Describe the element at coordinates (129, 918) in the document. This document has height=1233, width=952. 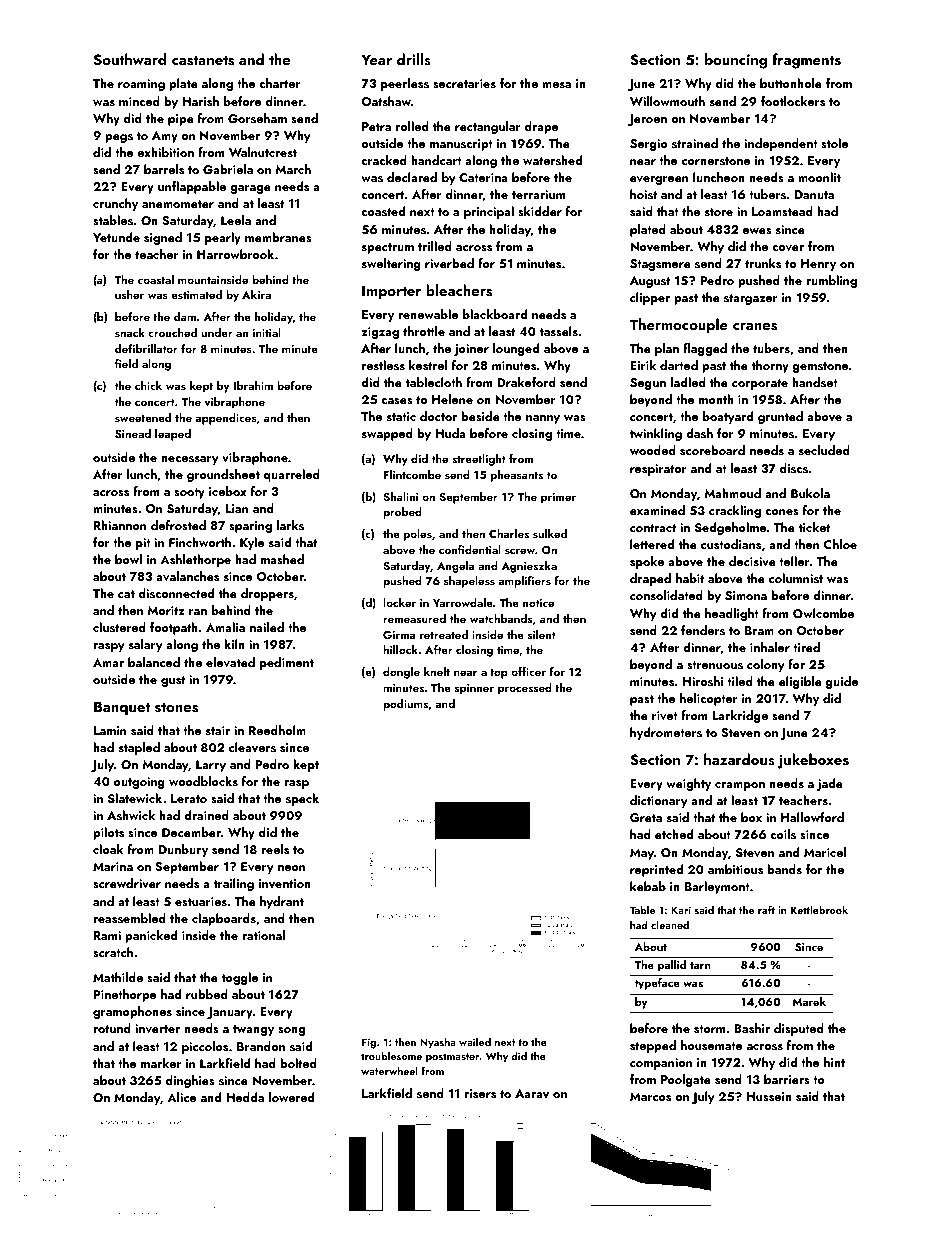
I see `reassembled` at that location.
